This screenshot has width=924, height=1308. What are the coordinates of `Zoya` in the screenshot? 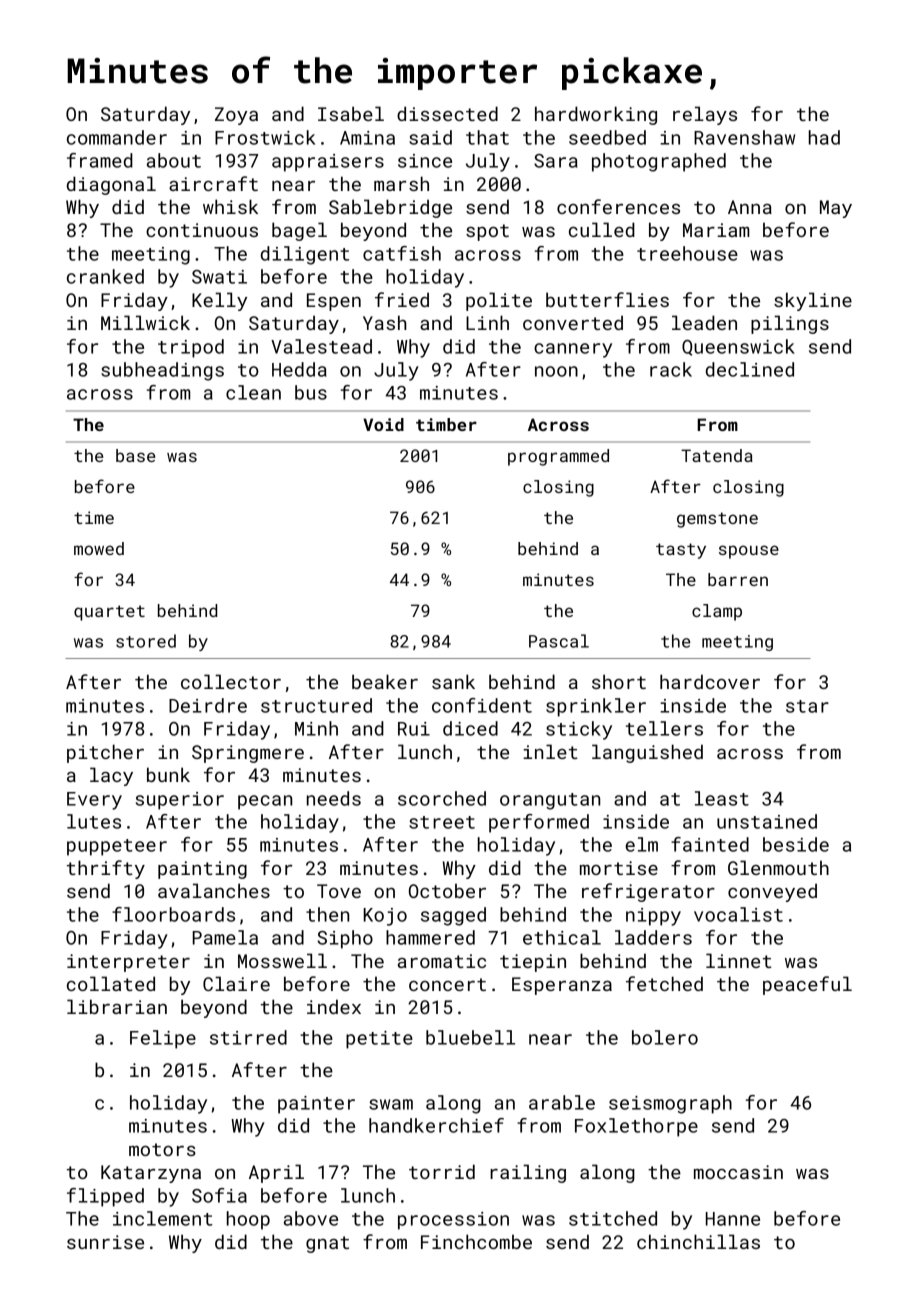 It's located at (236, 116).
